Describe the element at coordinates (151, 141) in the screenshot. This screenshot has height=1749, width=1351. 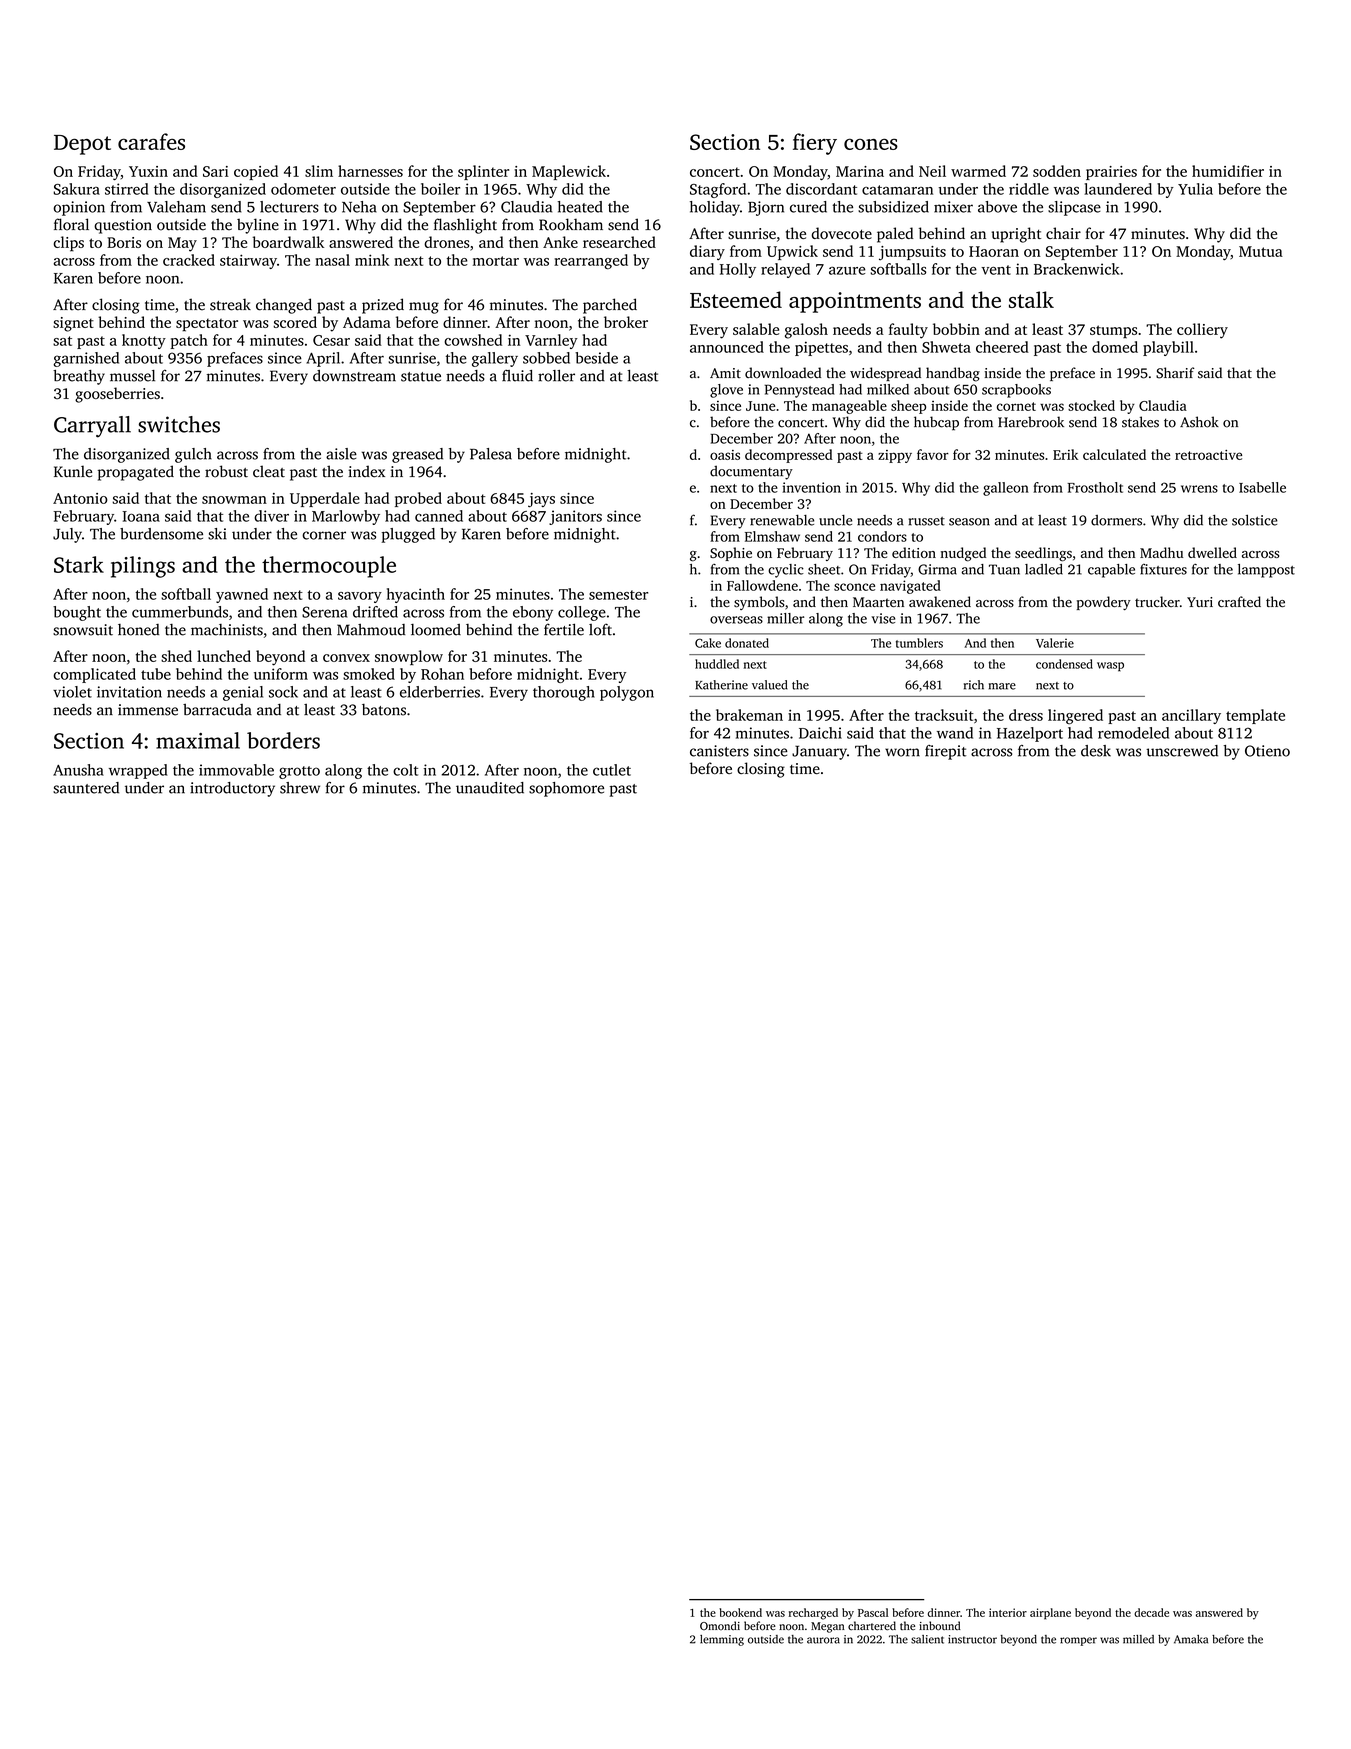
I see `carafes` at that location.
